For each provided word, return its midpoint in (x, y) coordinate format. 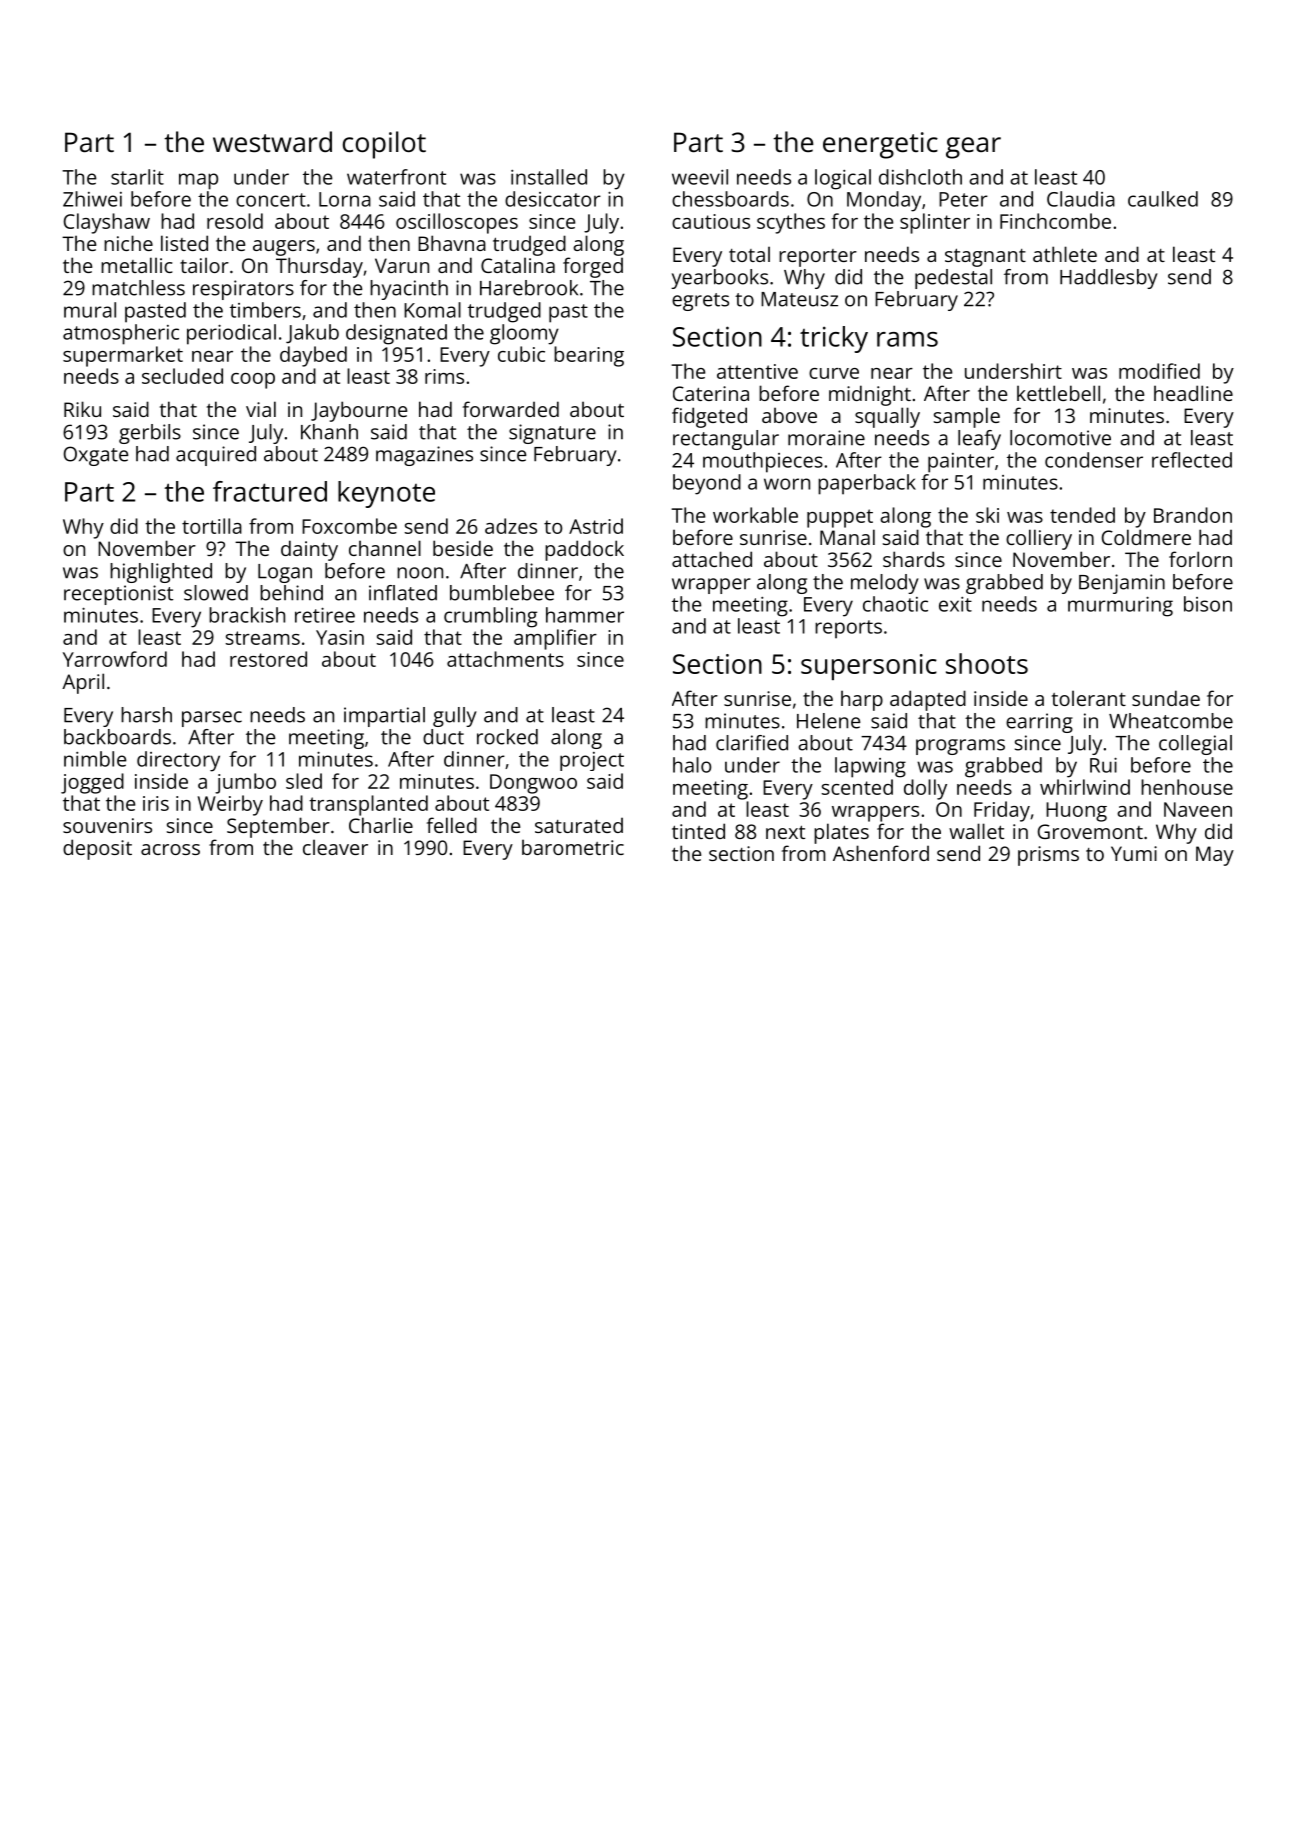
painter (961, 463)
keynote (386, 494)
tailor (204, 265)
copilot (384, 145)
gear (973, 148)
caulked (1163, 199)
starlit (137, 177)
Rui (1103, 765)
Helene (828, 721)
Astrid (596, 526)
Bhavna (452, 243)
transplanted (368, 805)
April (83, 683)
